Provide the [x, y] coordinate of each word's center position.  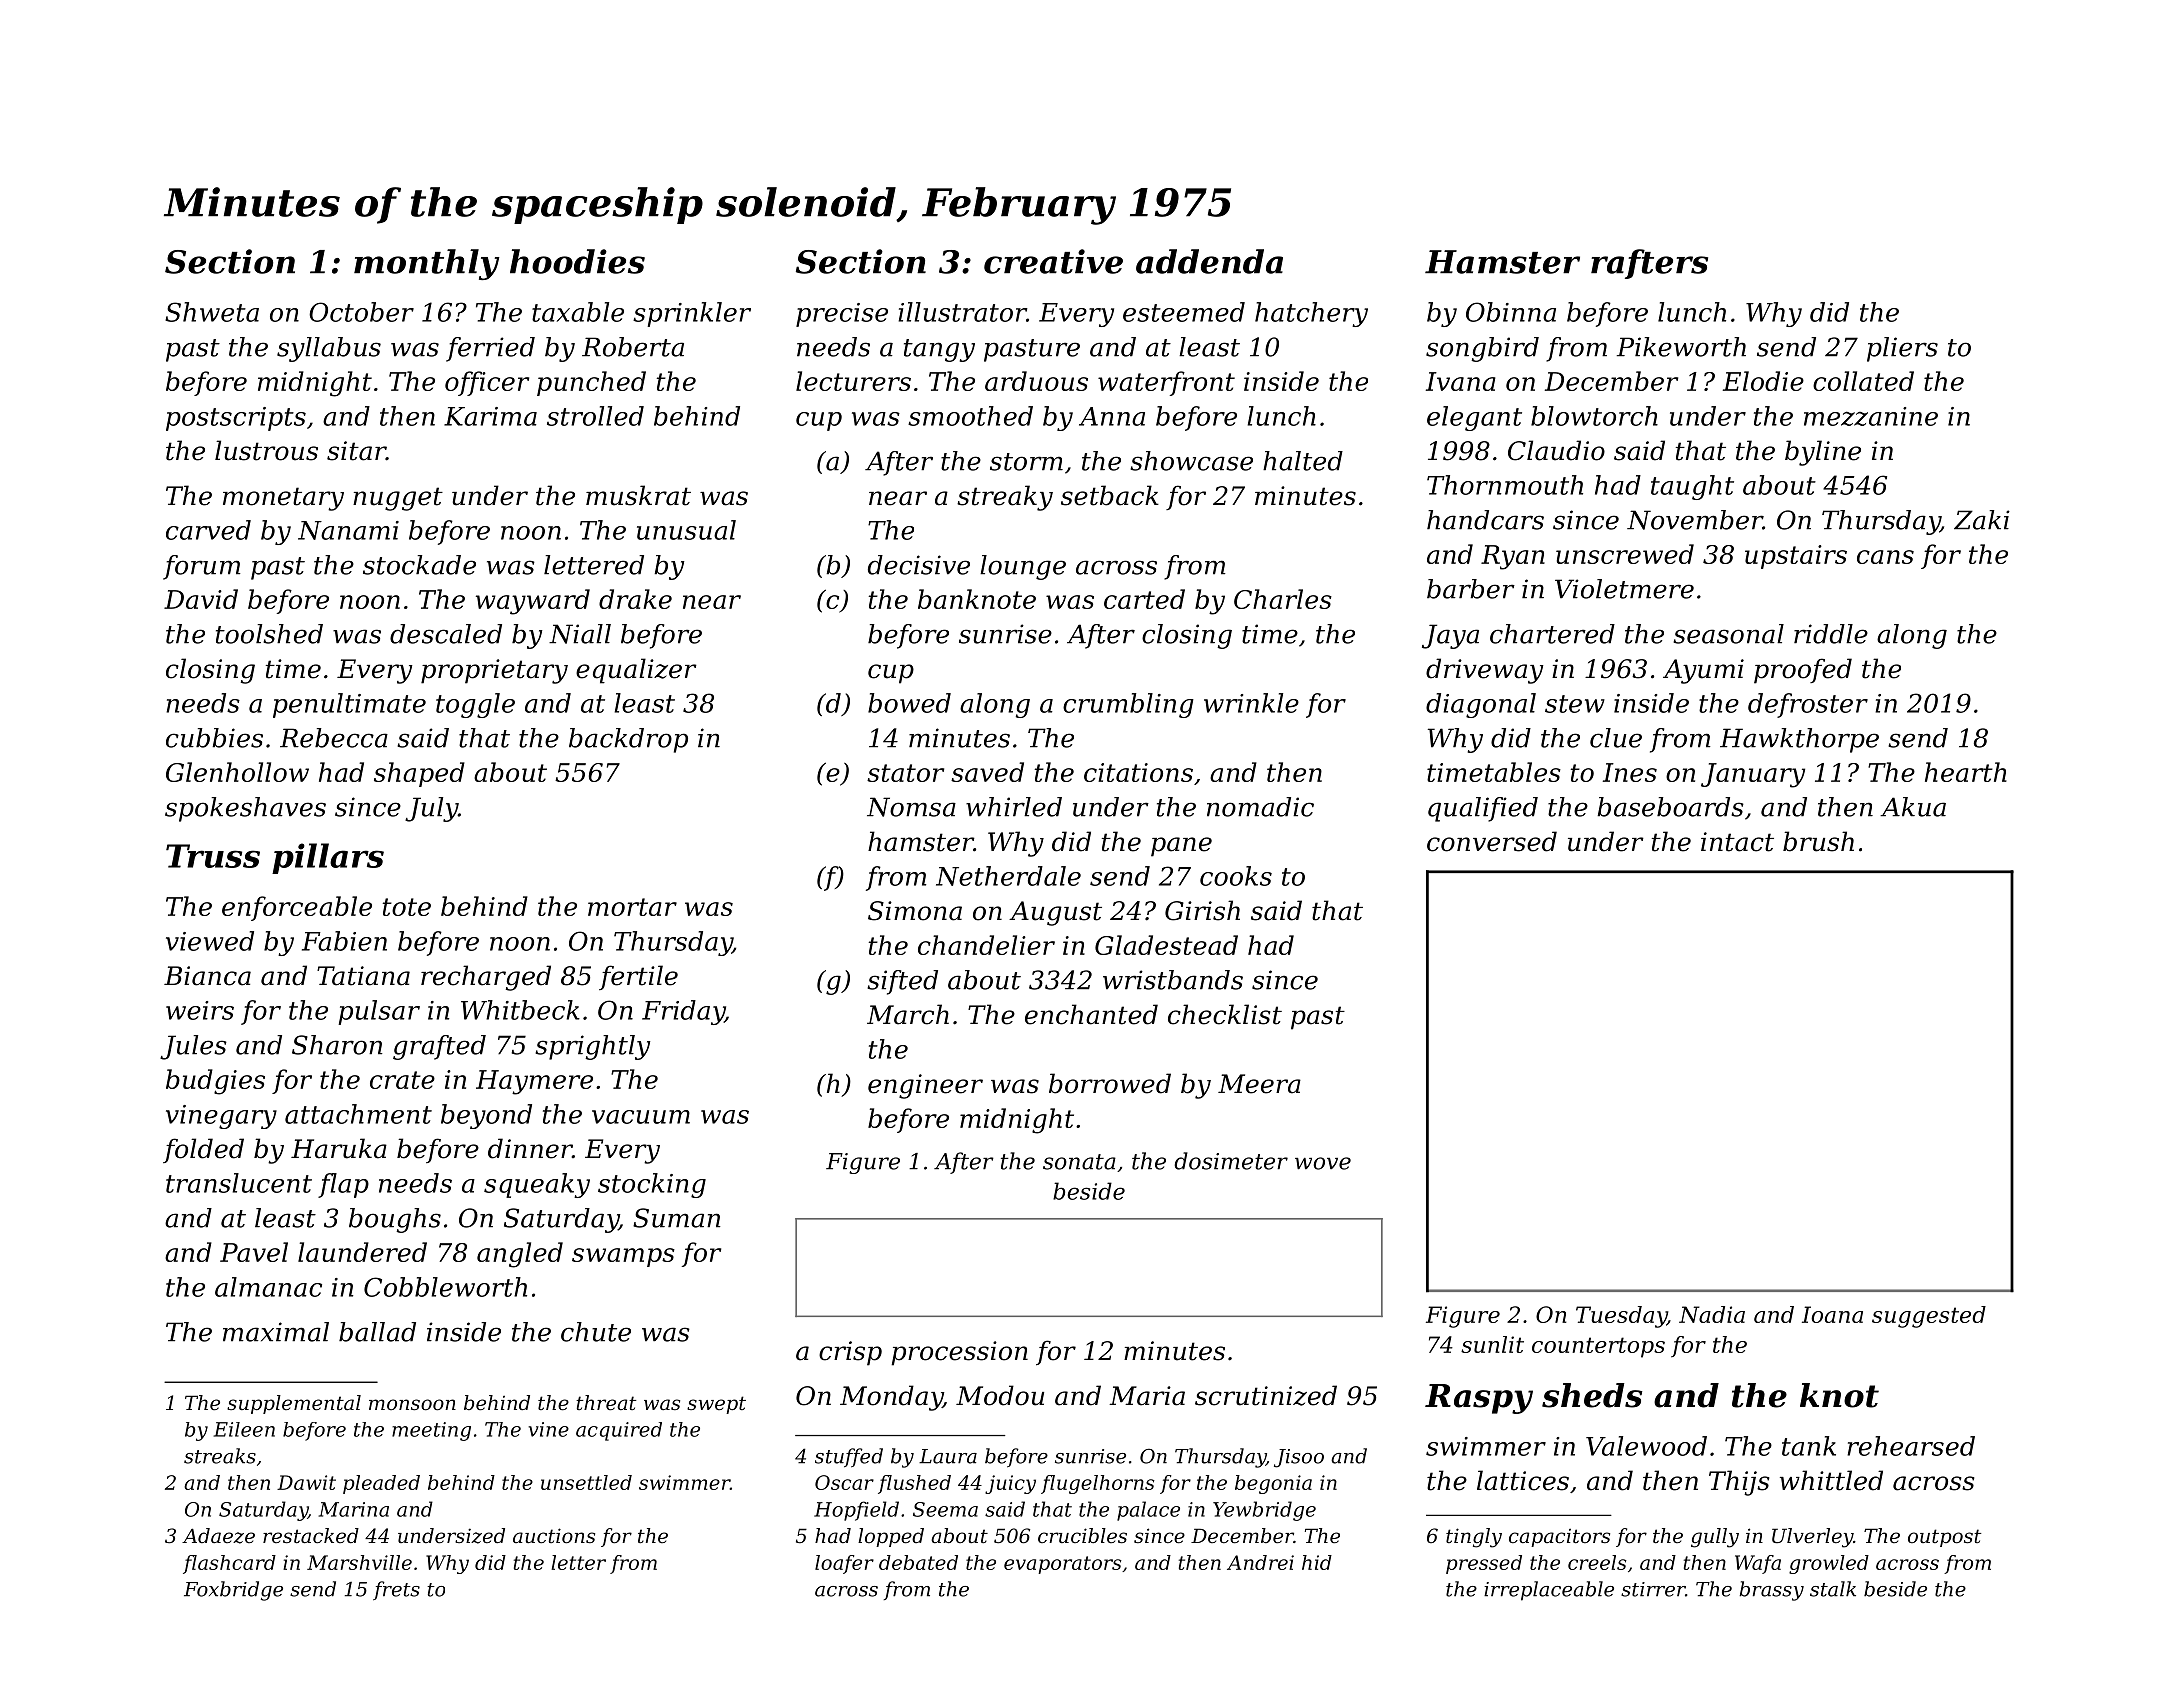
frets [396, 1590]
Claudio [1556, 450]
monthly [427, 264]
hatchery [1311, 314]
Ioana [1832, 1314]
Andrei [1260, 1562]
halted [1303, 461]
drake [635, 599]
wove [1323, 1163]
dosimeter [1231, 1161]
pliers [1902, 349]
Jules [193, 1047]
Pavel [254, 1252]
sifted [902, 982]
